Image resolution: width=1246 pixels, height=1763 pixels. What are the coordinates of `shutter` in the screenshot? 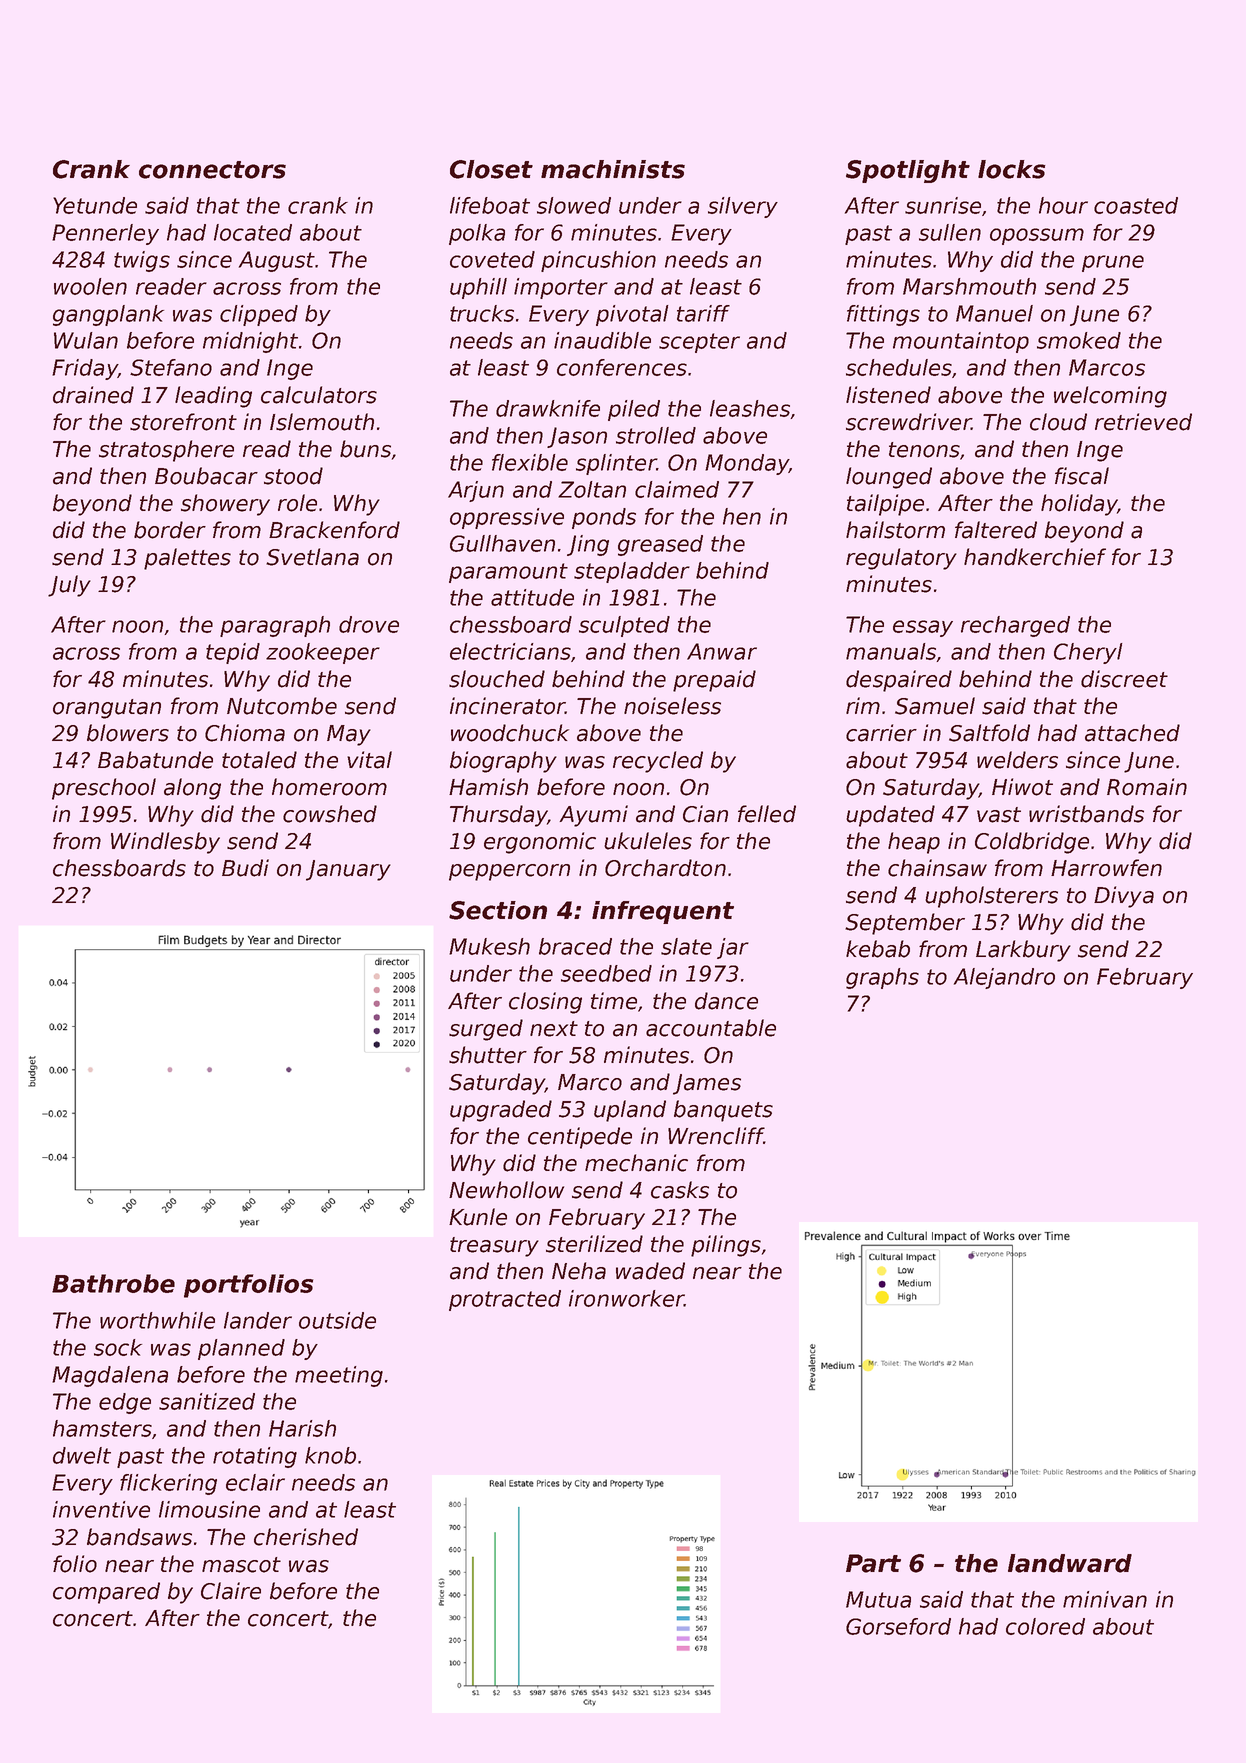 It's located at (488, 1055).
